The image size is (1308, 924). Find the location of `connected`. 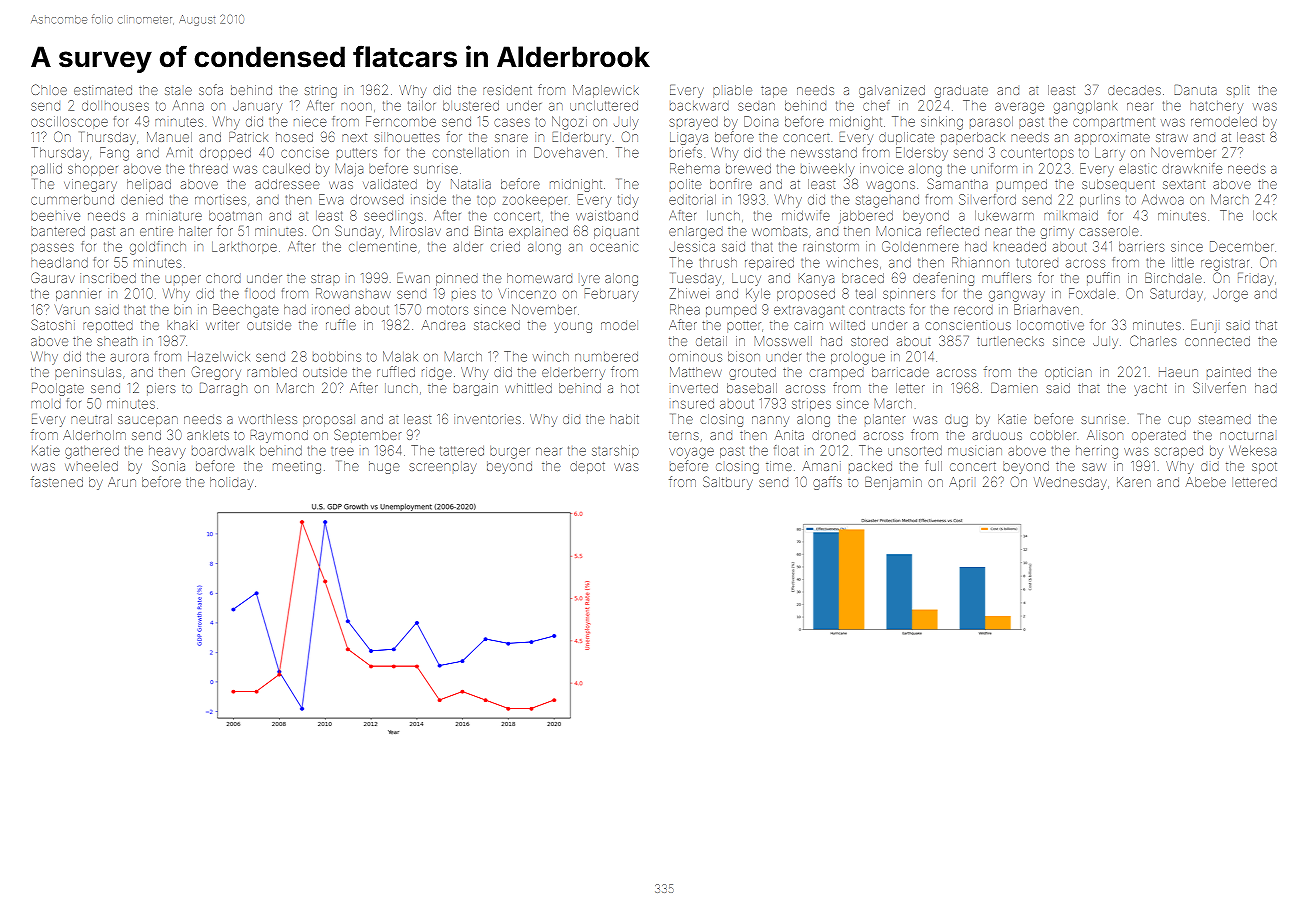

connected is located at coordinates (1217, 341).
